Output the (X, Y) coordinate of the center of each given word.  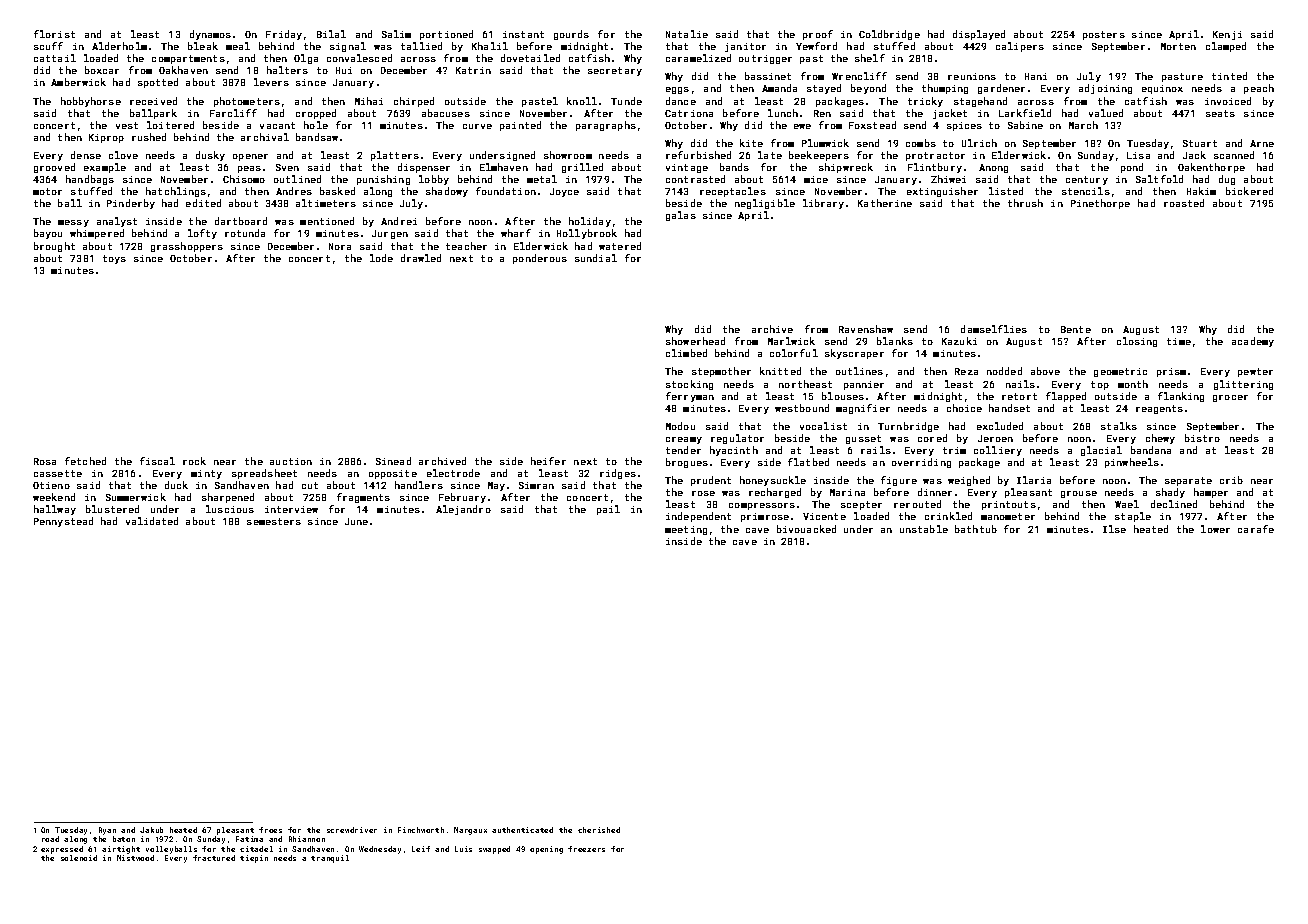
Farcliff (233, 113)
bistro (1202, 438)
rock (194, 461)
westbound (802, 408)
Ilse (1114, 529)
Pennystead (63, 522)
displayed (979, 35)
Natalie (687, 34)
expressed (62, 850)
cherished (599, 830)
